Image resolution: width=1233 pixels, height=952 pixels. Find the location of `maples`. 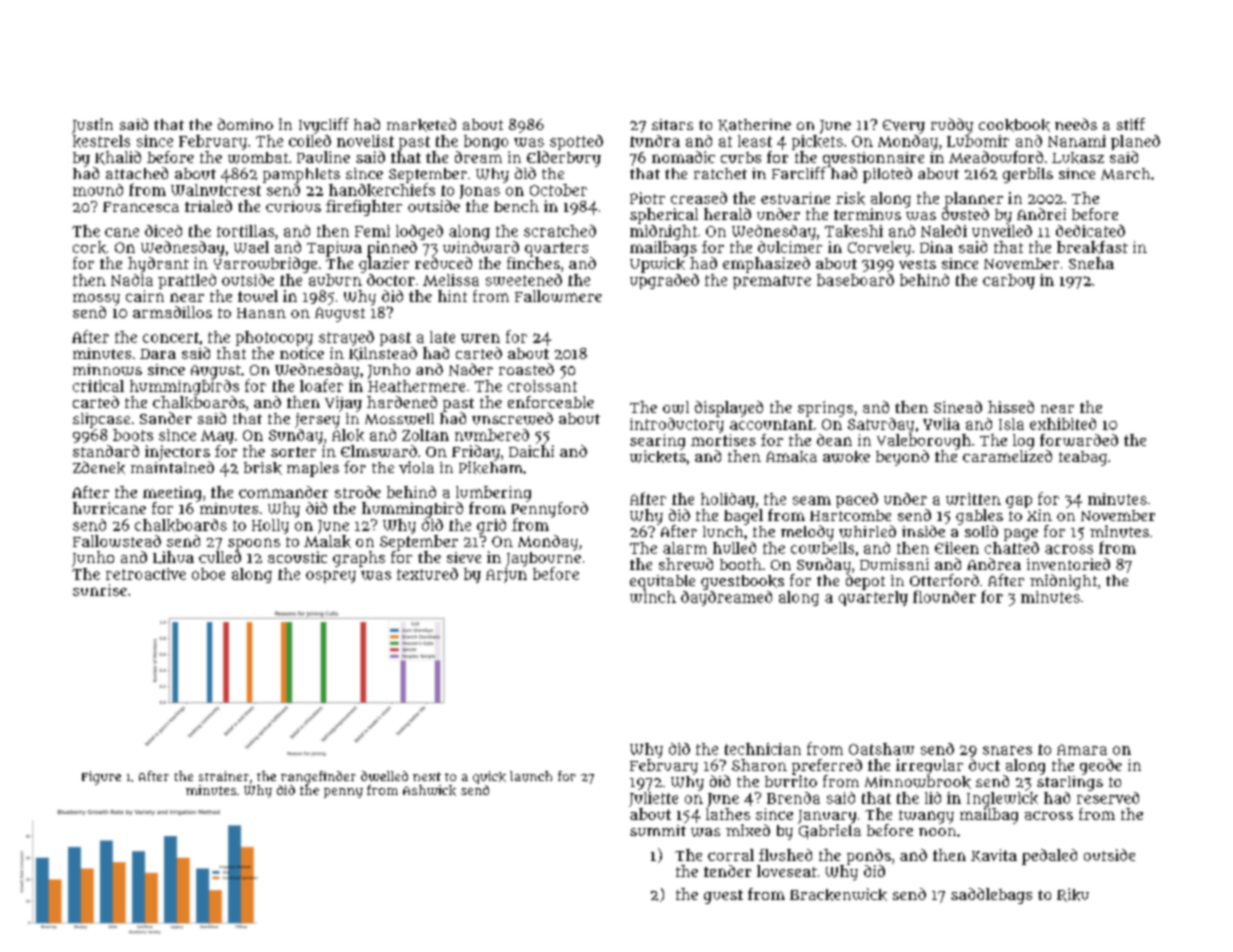

maples is located at coordinates (313, 469).
